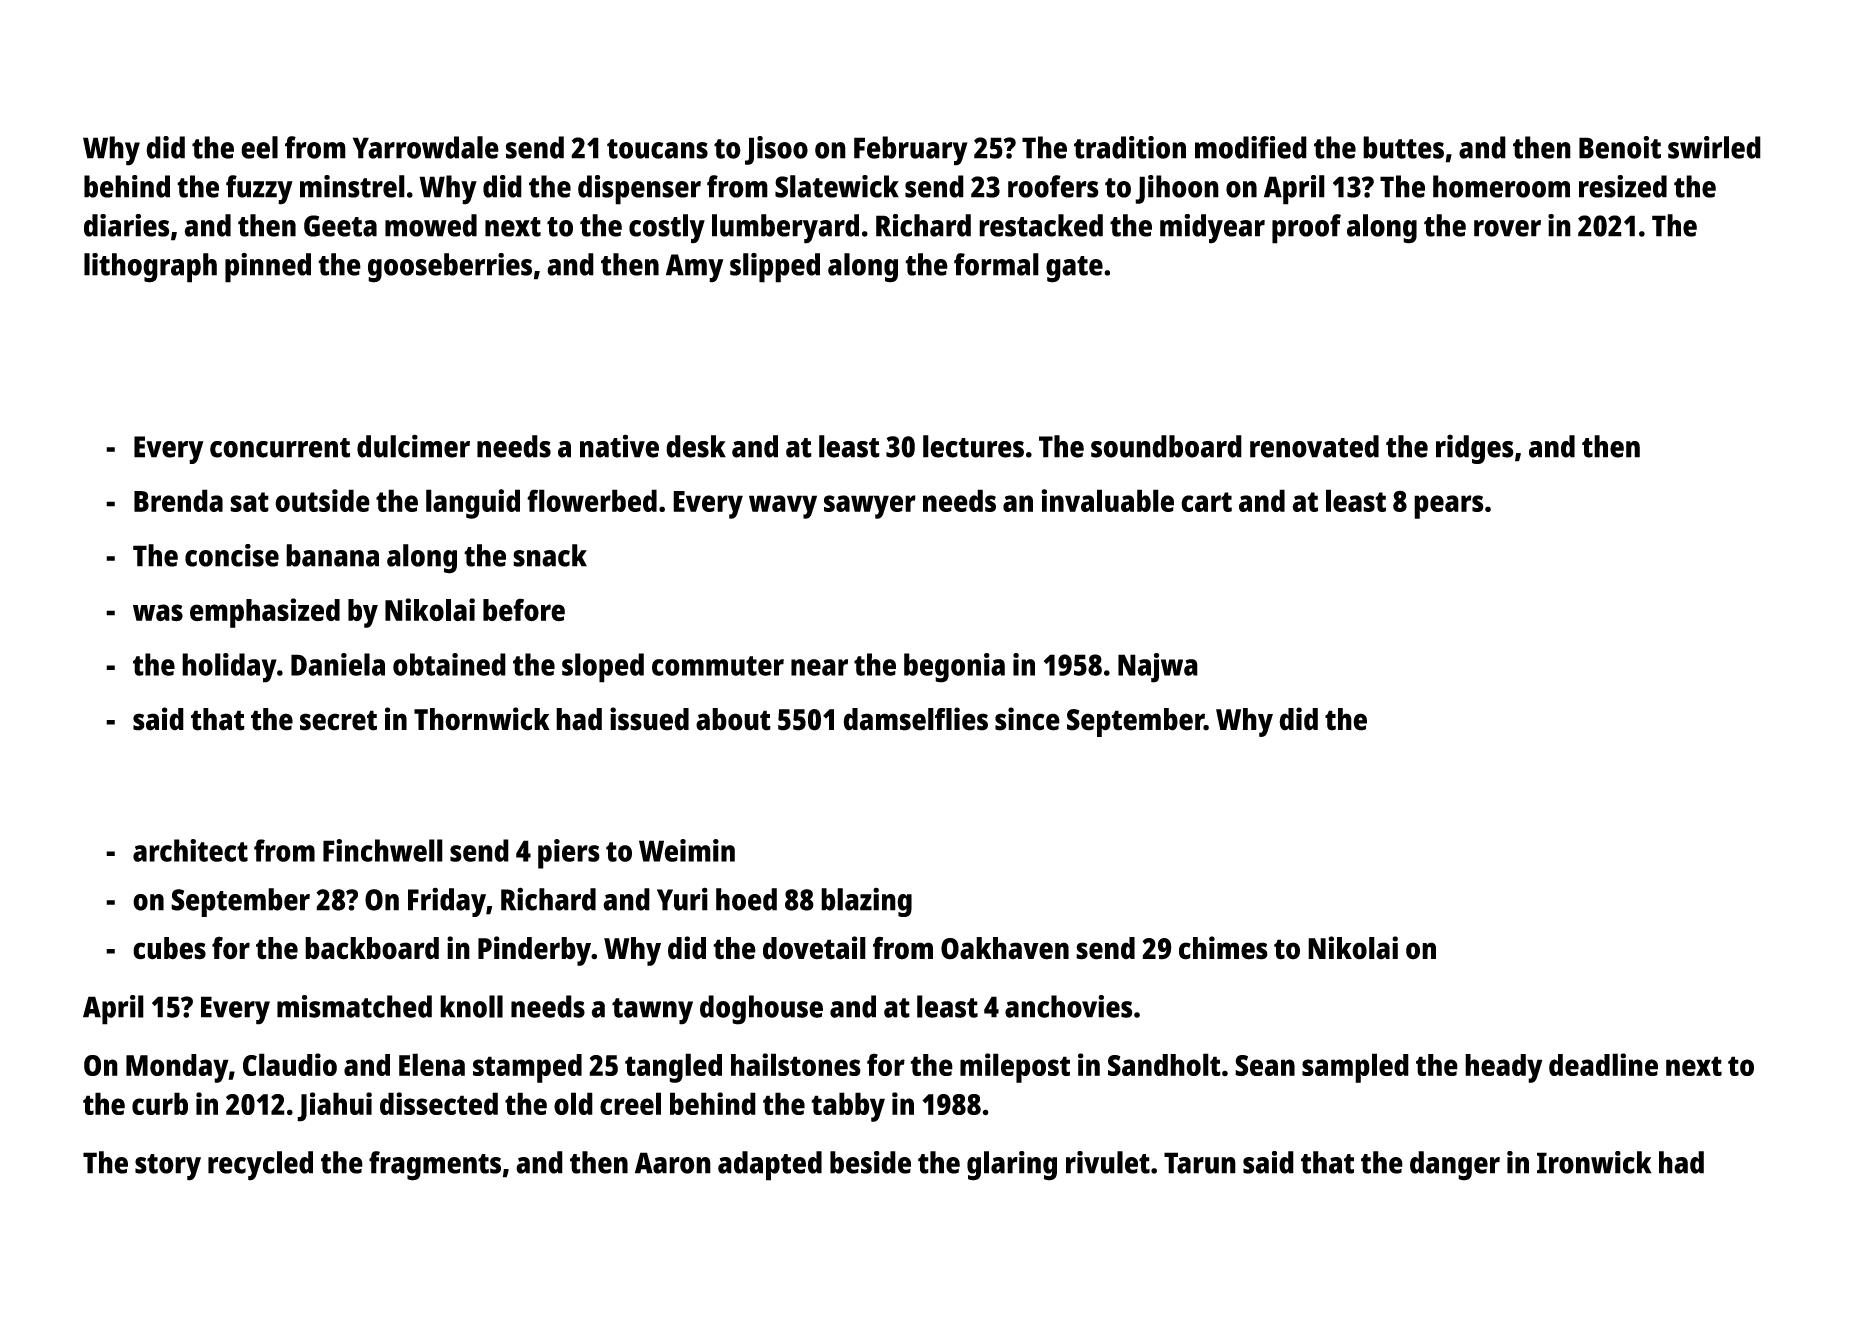  What do you see at coordinates (1403, 147) in the screenshot?
I see `buttes` at bounding box center [1403, 147].
